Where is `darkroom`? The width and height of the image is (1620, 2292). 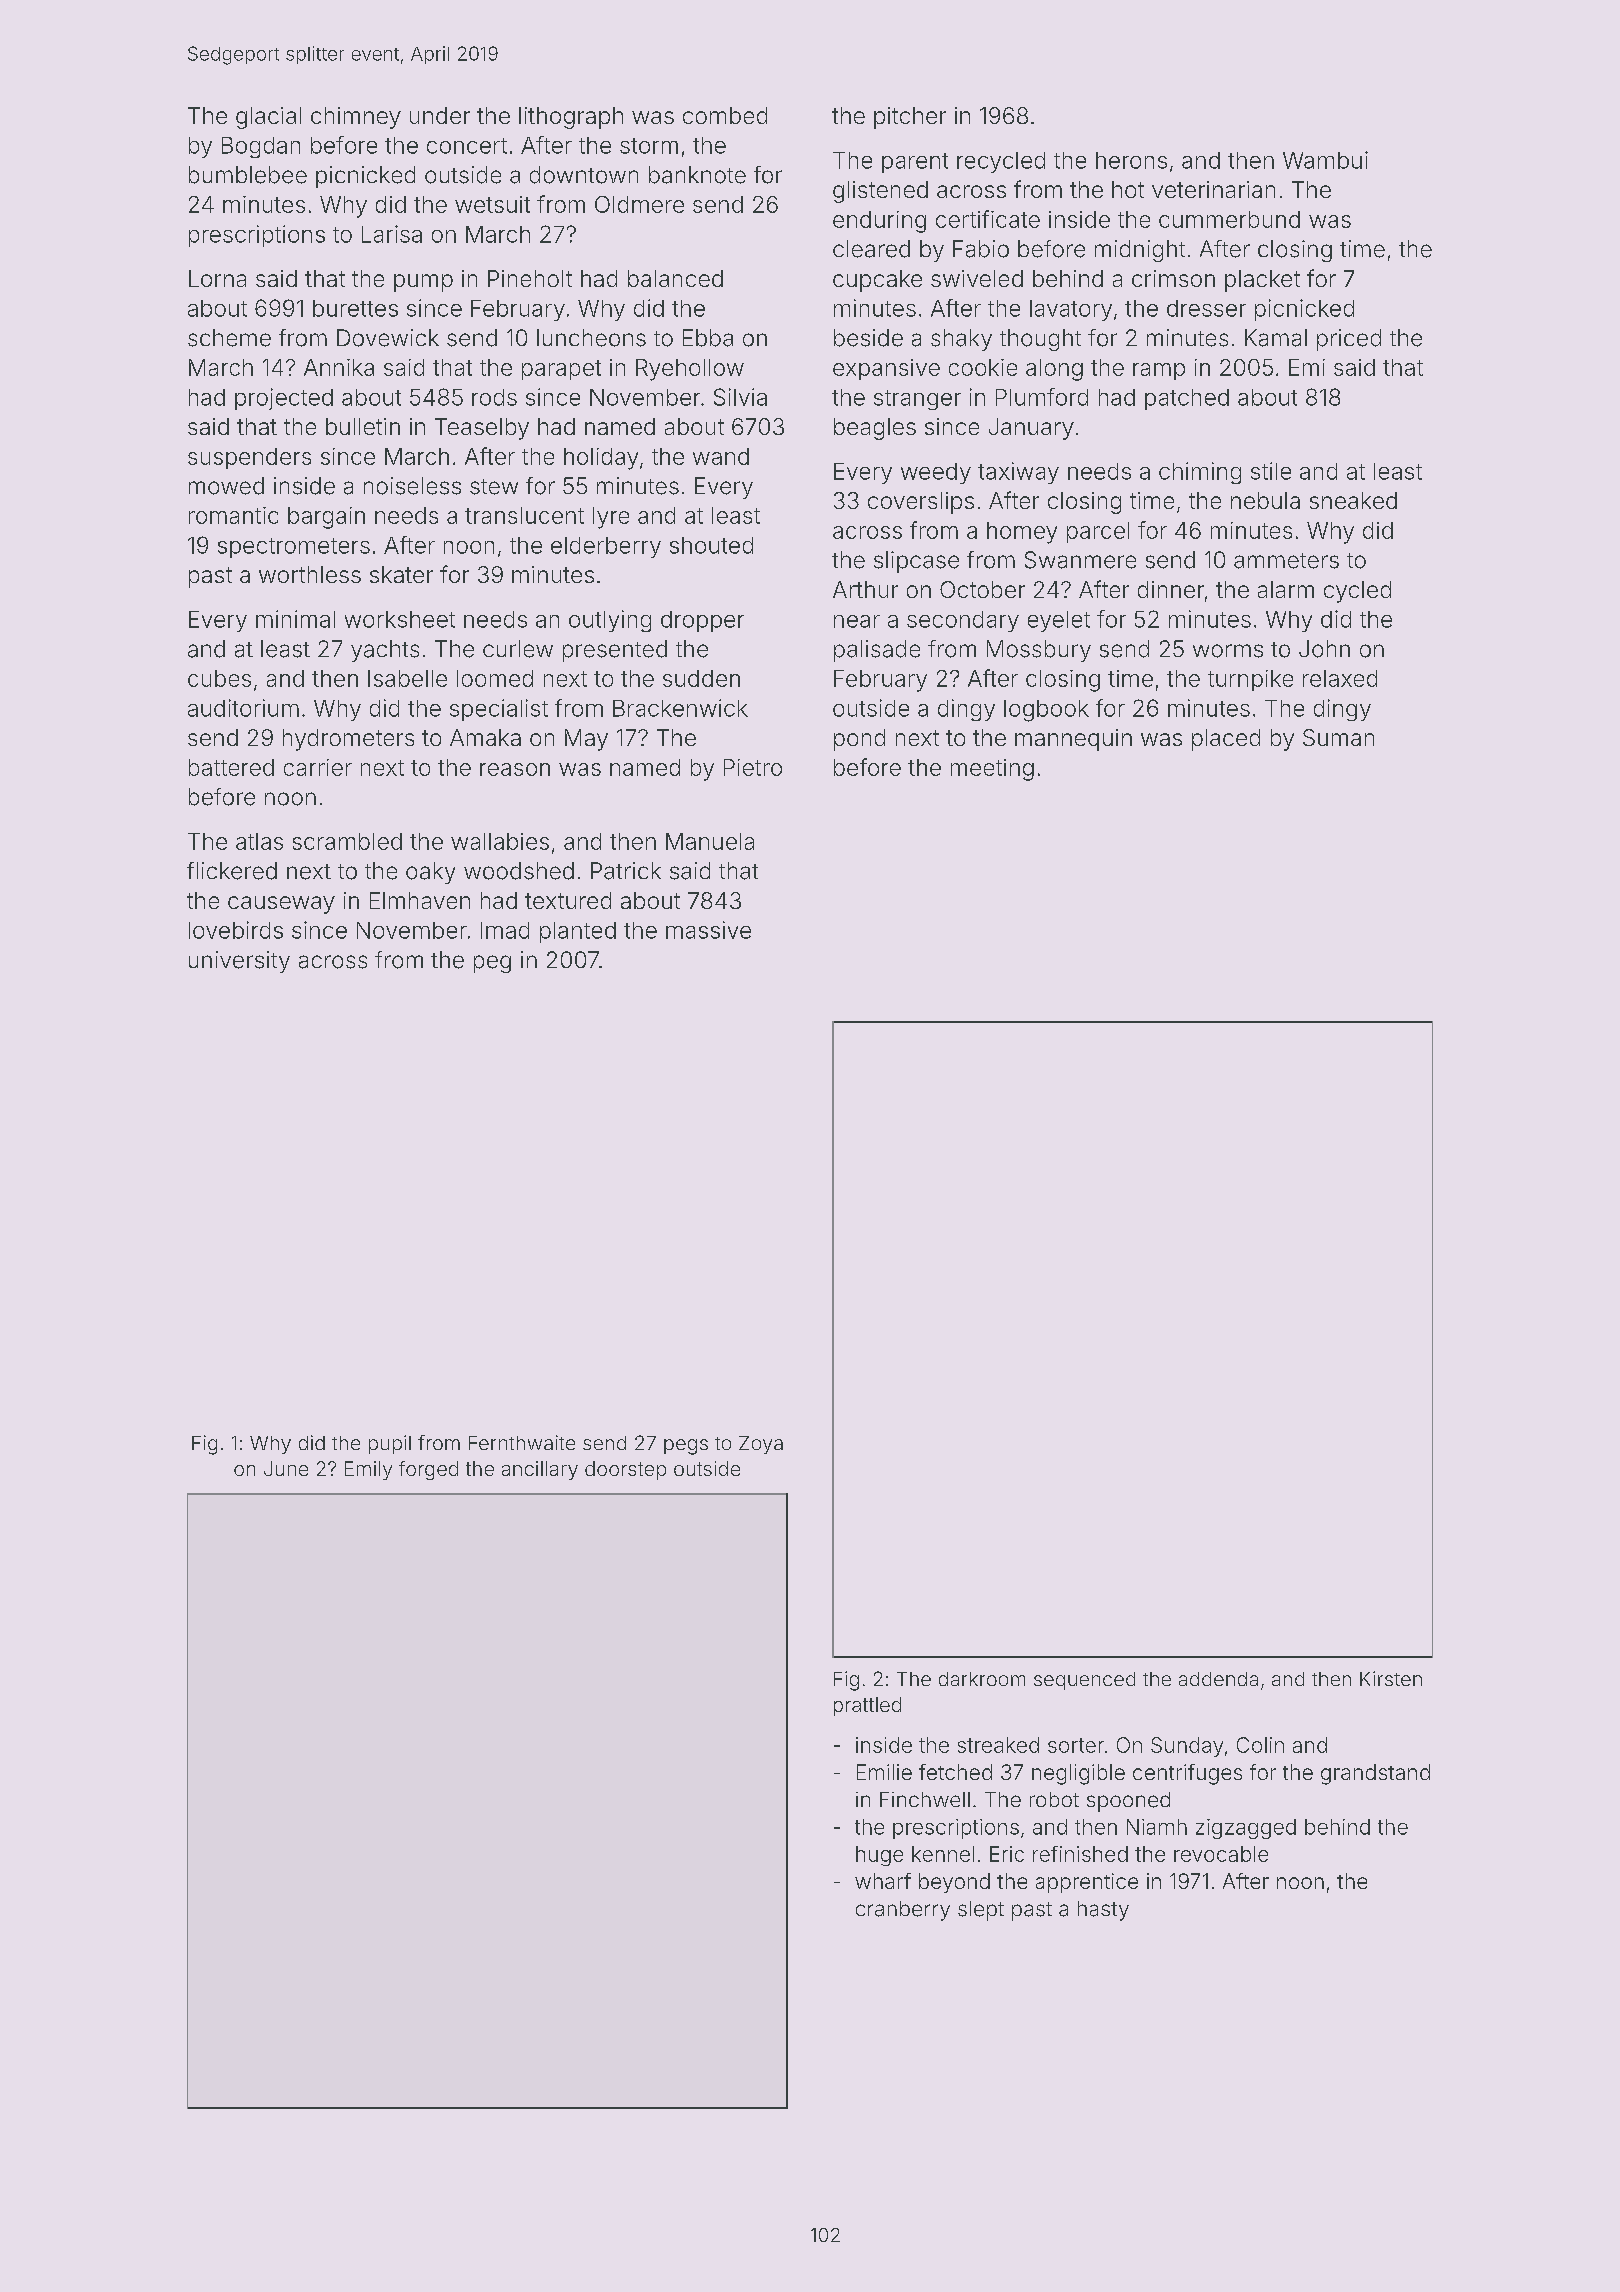
darkroom is located at coordinates (982, 1679).
